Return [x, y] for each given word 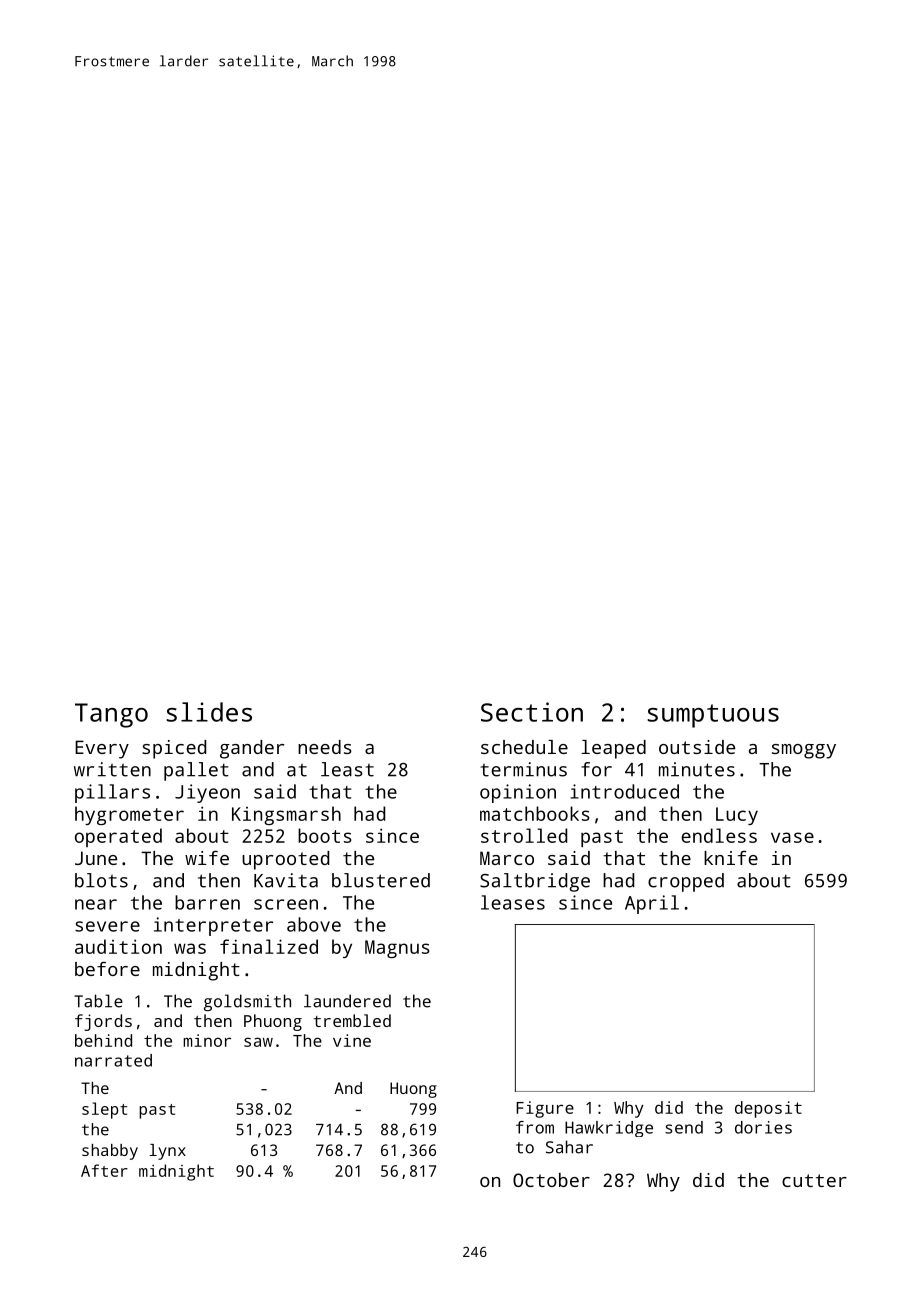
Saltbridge [535, 882]
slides [209, 712]
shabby [110, 1152]
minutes [697, 769]
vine [352, 1040]
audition [118, 946]
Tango [111, 715]
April [652, 904]
